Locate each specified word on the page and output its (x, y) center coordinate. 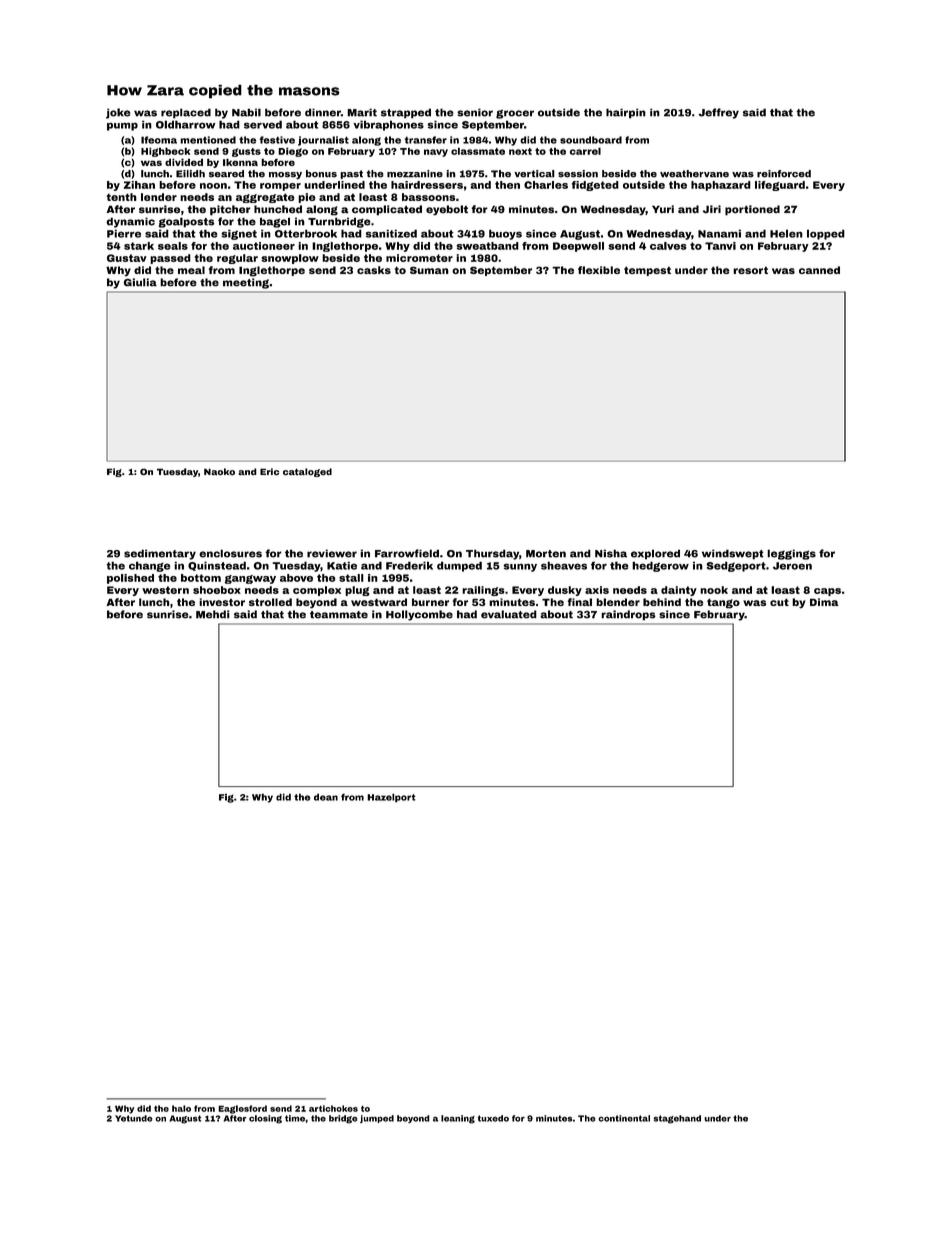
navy (436, 153)
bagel (275, 223)
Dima (824, 602)
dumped (459, 566)
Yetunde (133, 1118)
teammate (339, 615)
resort (750, 270)
